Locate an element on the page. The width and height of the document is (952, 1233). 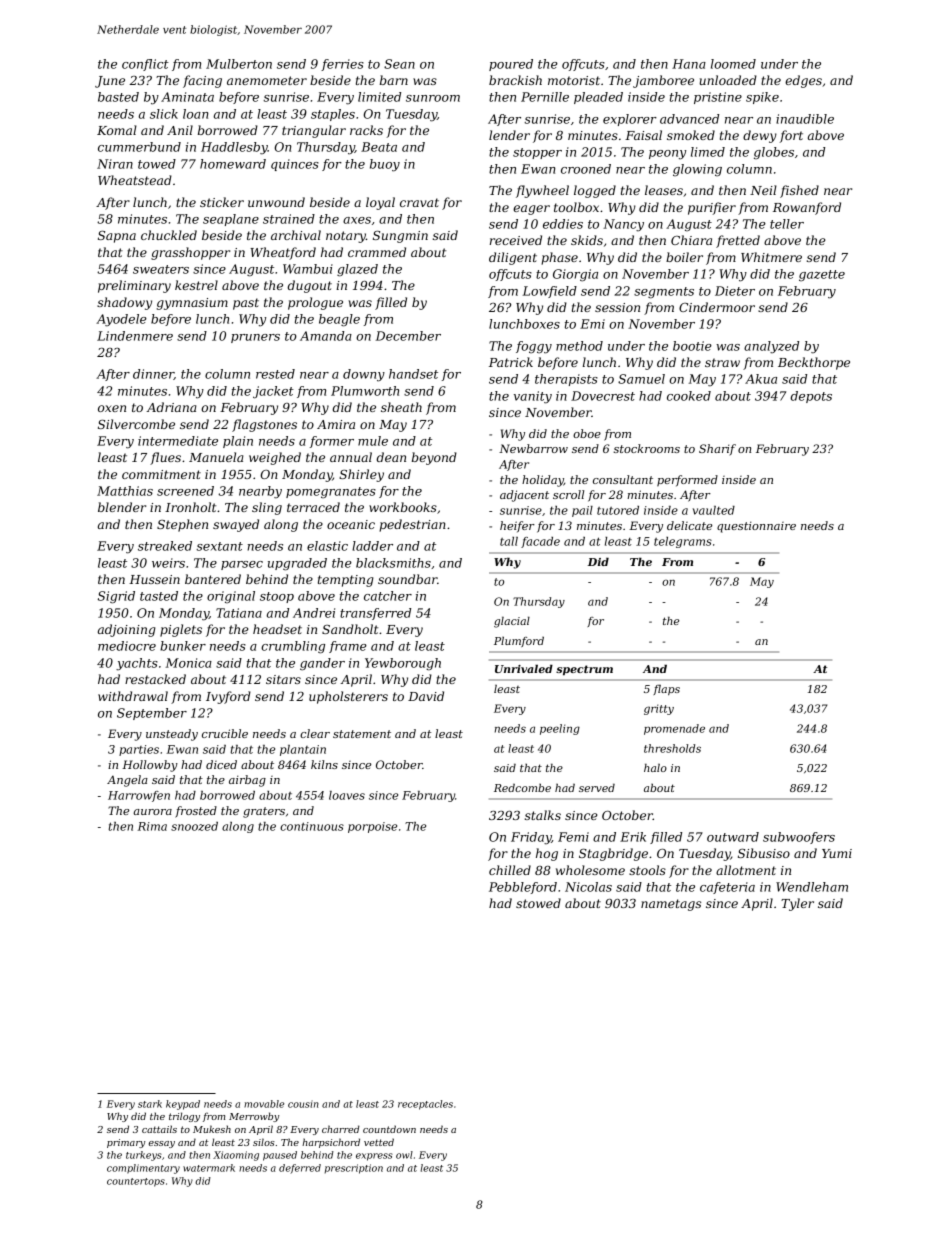
brackish is located at coordinates (515, 80).
